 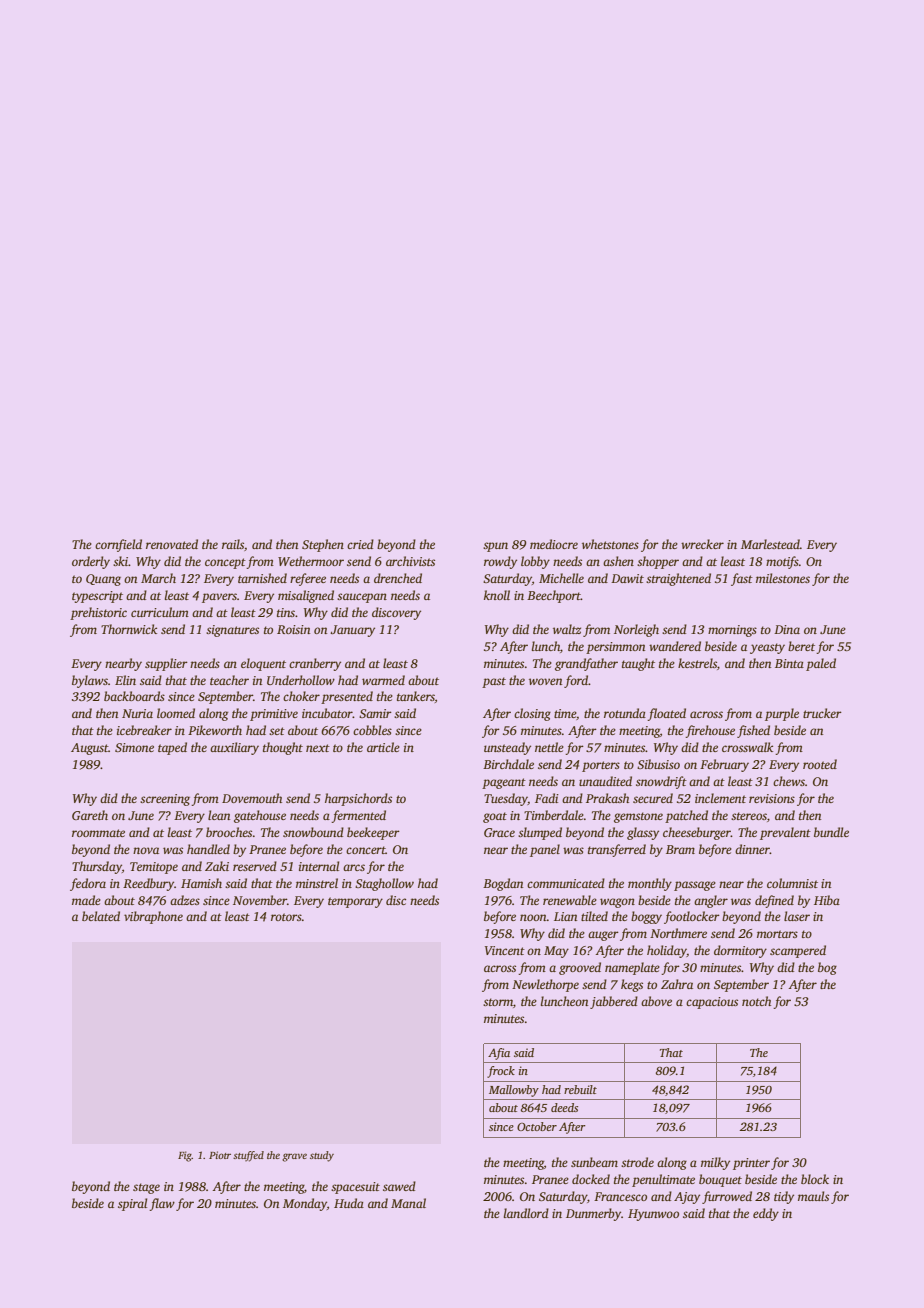 What do you see at coordinates (675, 646) in the screenshot?
I see `wandered` at bounding box center [675, 646].
